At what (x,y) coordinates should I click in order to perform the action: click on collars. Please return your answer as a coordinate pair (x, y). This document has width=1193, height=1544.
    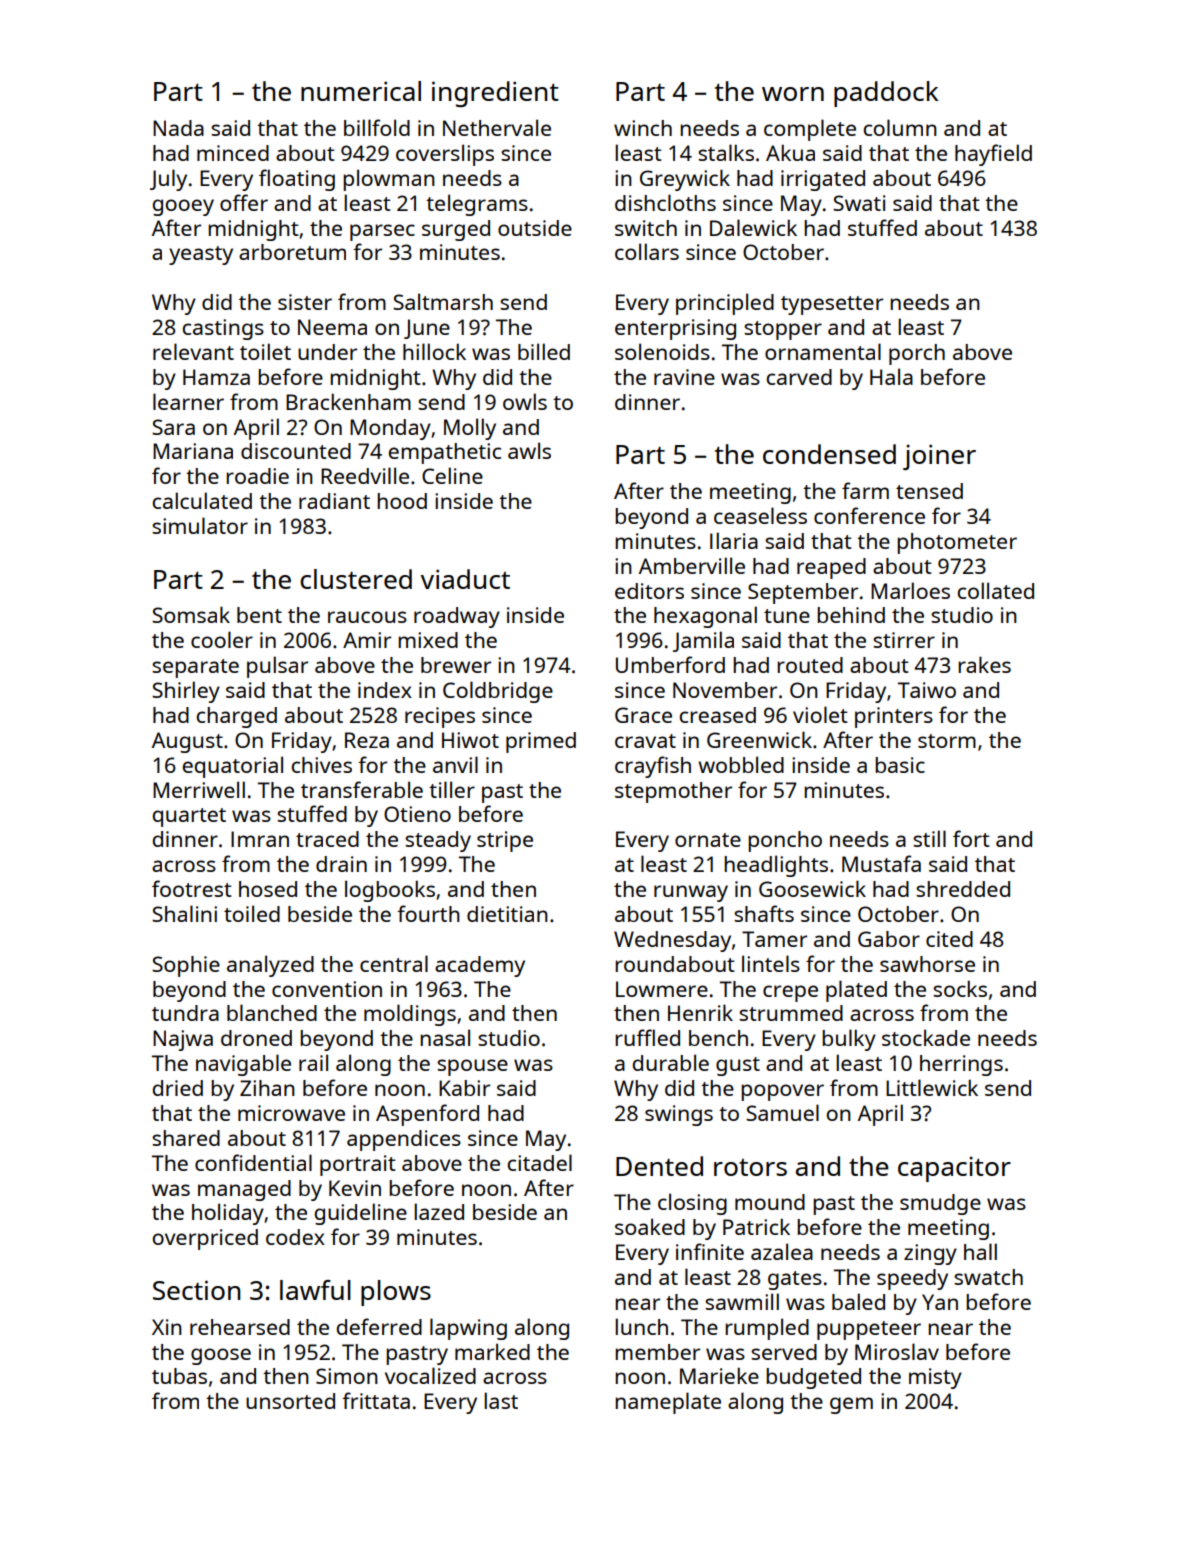
    Looking at the image, I should click on (647, 251).
